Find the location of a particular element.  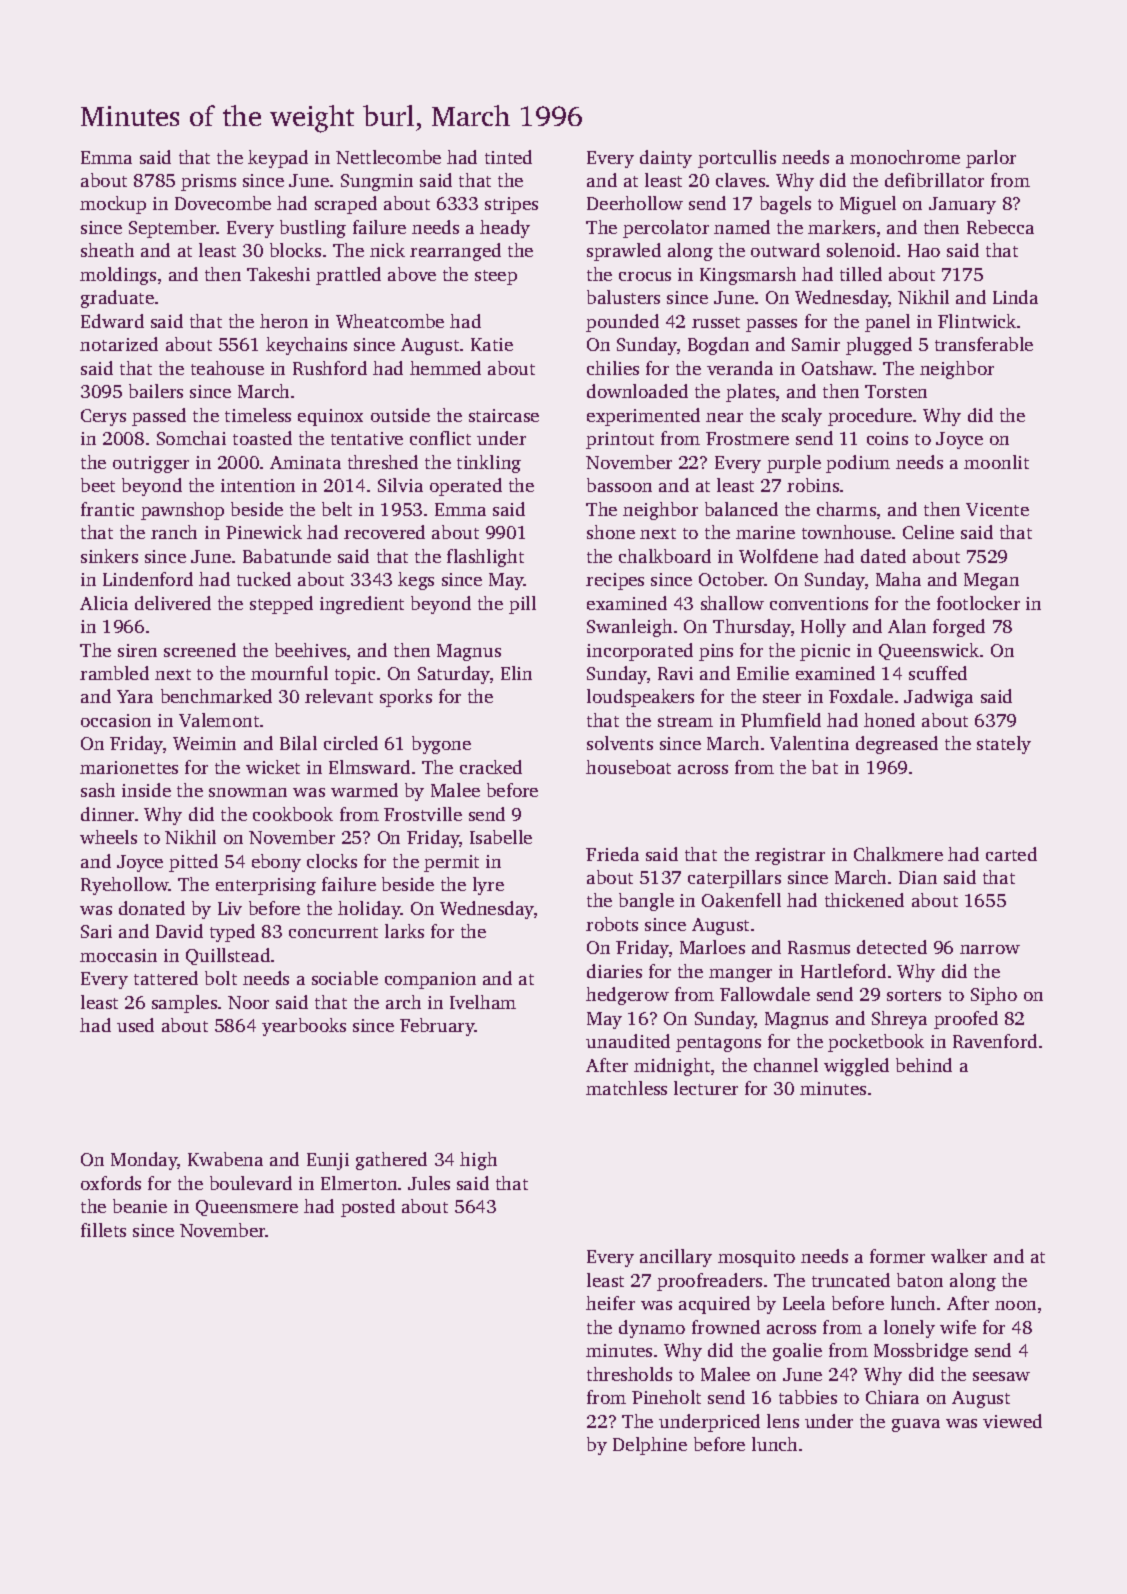

Linda is located at coordinates (1015, 297).
